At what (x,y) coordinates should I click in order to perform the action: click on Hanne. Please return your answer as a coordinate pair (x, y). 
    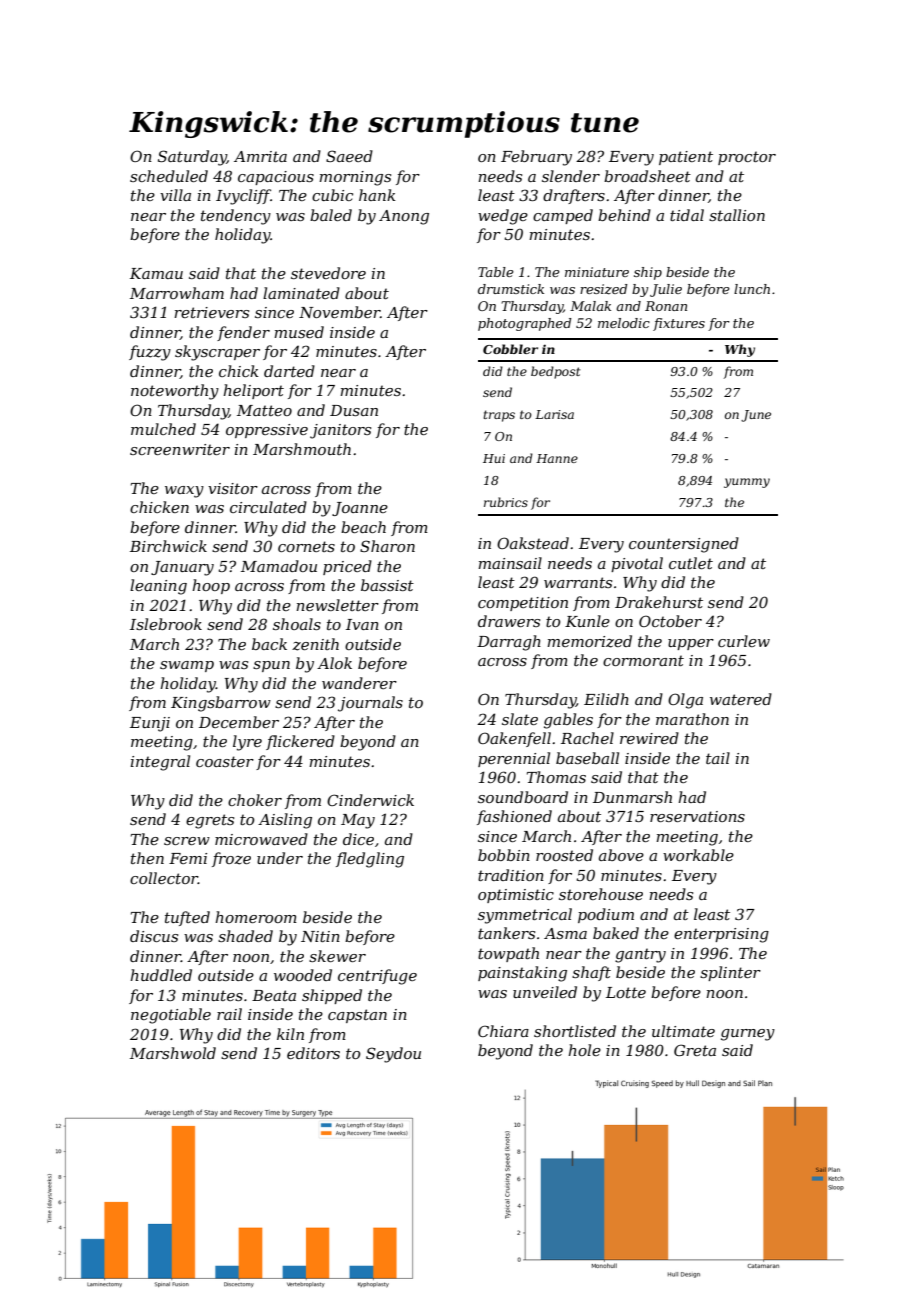
    Looking at the image, I should click on (557, 458).
